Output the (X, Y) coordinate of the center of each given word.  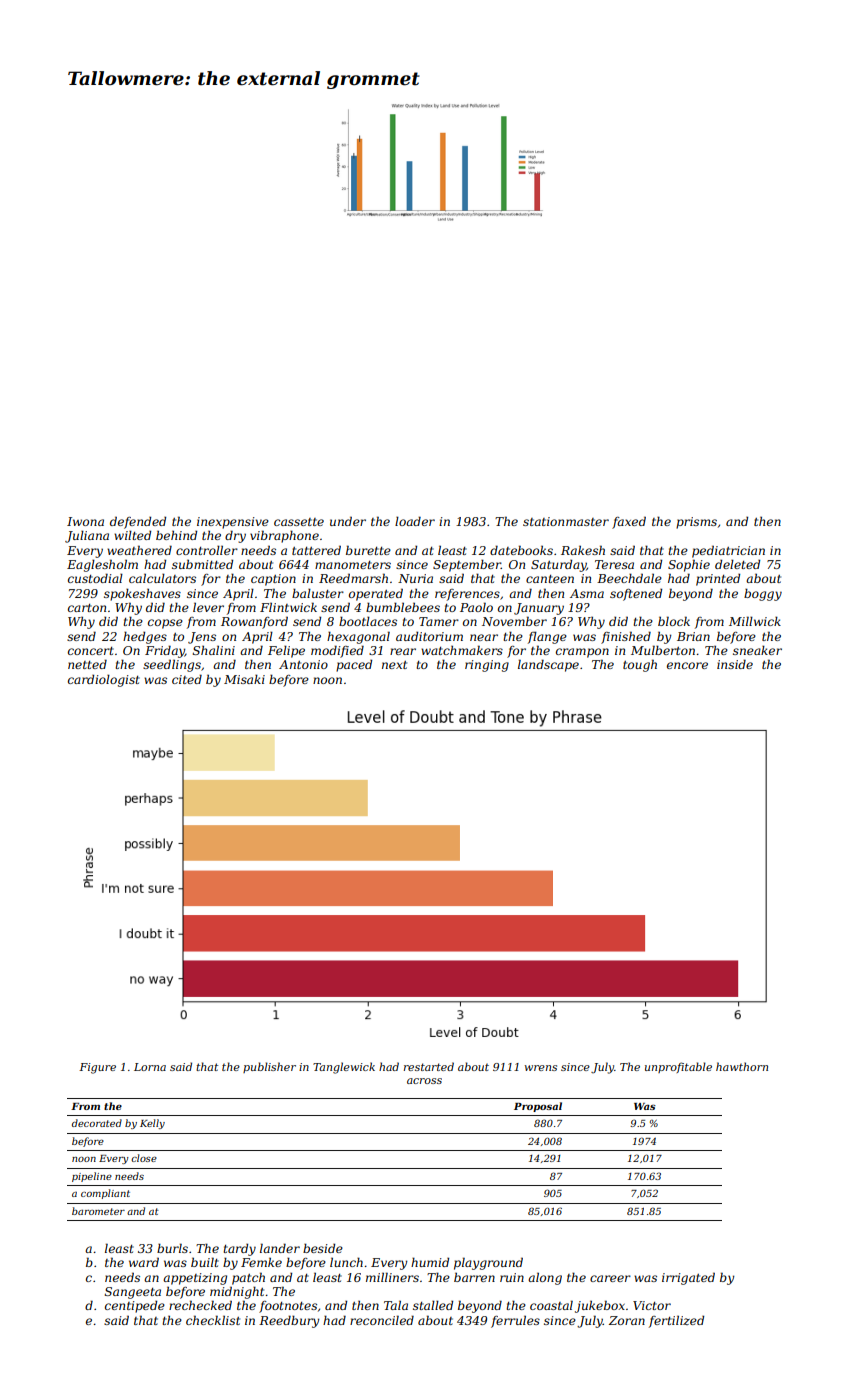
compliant (105, 1194)
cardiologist (104, 680)
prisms (696, 523)
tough (640, 665)
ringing (487, 666)
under (348, 521)
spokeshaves (142, 594)
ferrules (515, 1322)
